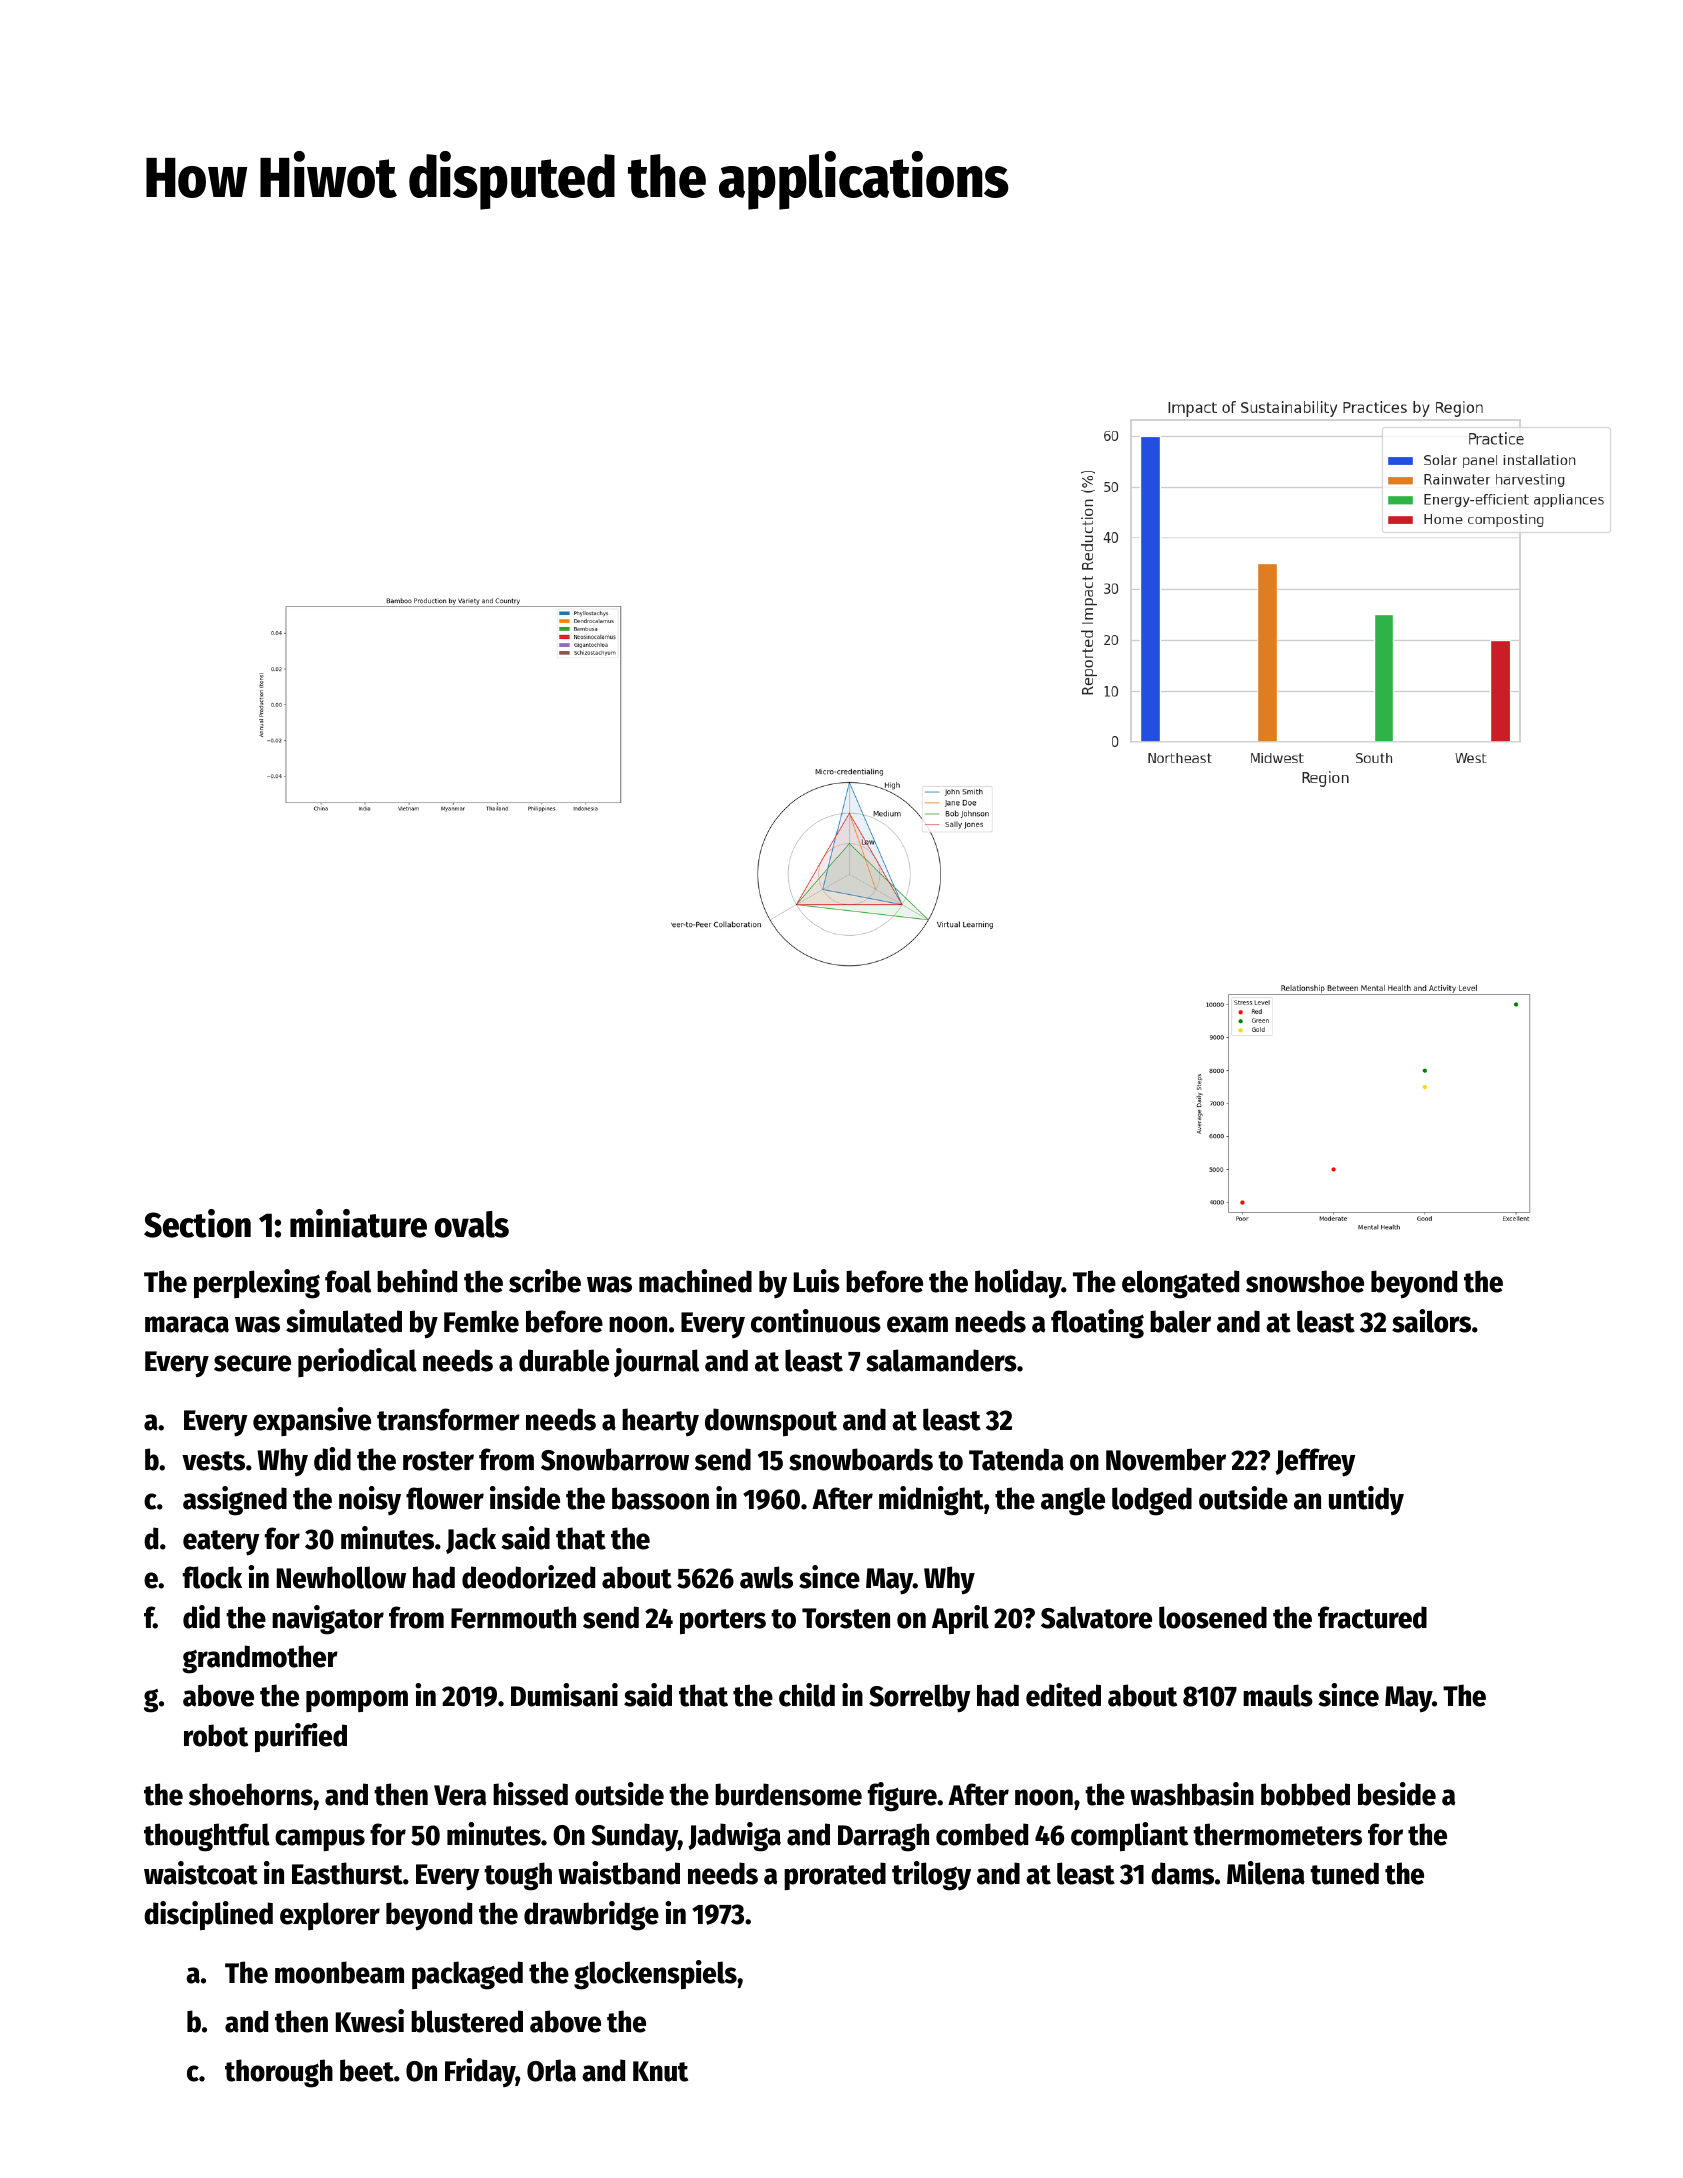 This screenshot has width=1683, height=2178. What do you see at coordinates (817, 1281) in the screenshot?
I see `Luis` at bounding box center [817, 1281].
